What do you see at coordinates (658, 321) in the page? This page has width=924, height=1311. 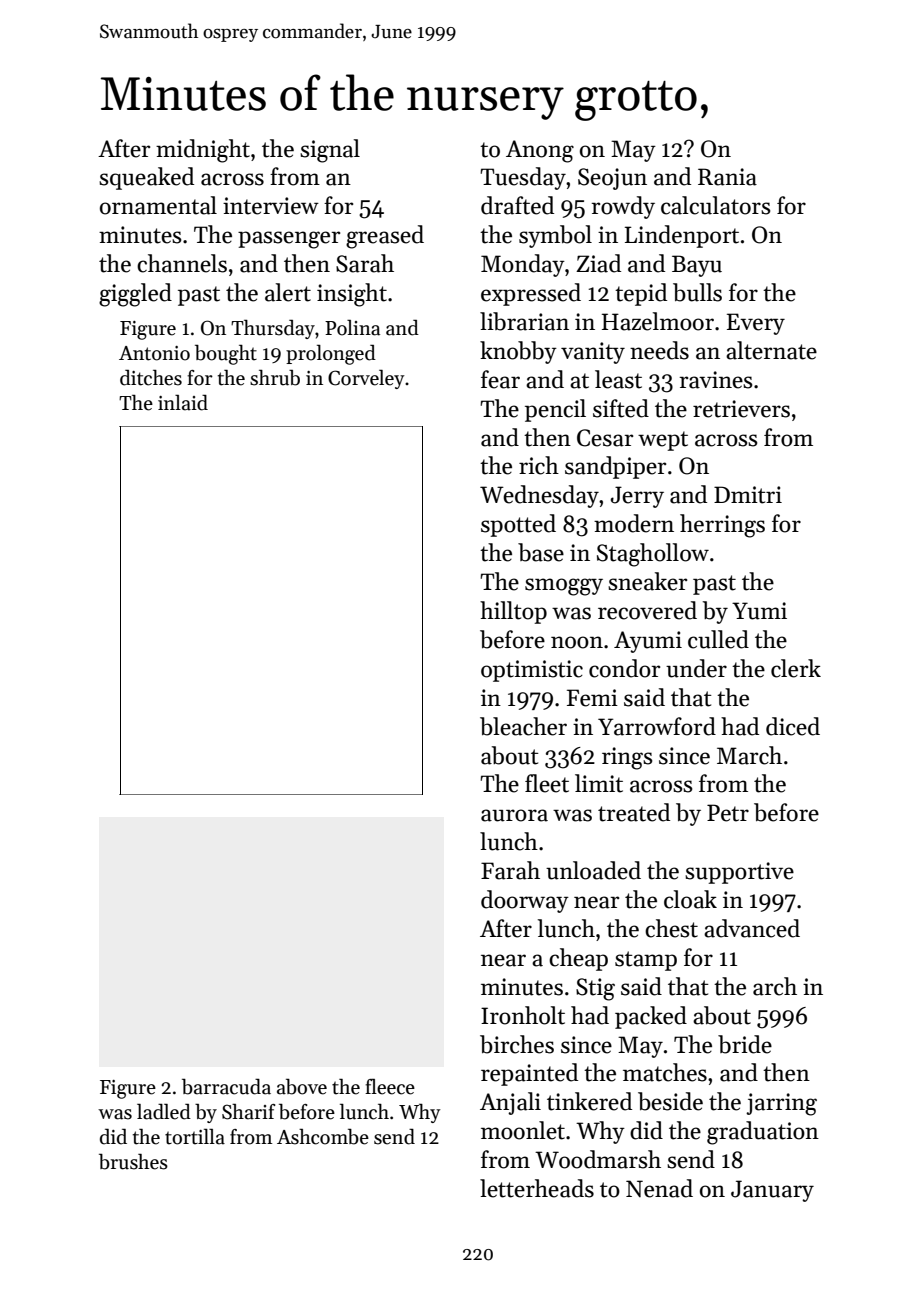 I see `Hazelmoor` at bounding box center [658, 321].
